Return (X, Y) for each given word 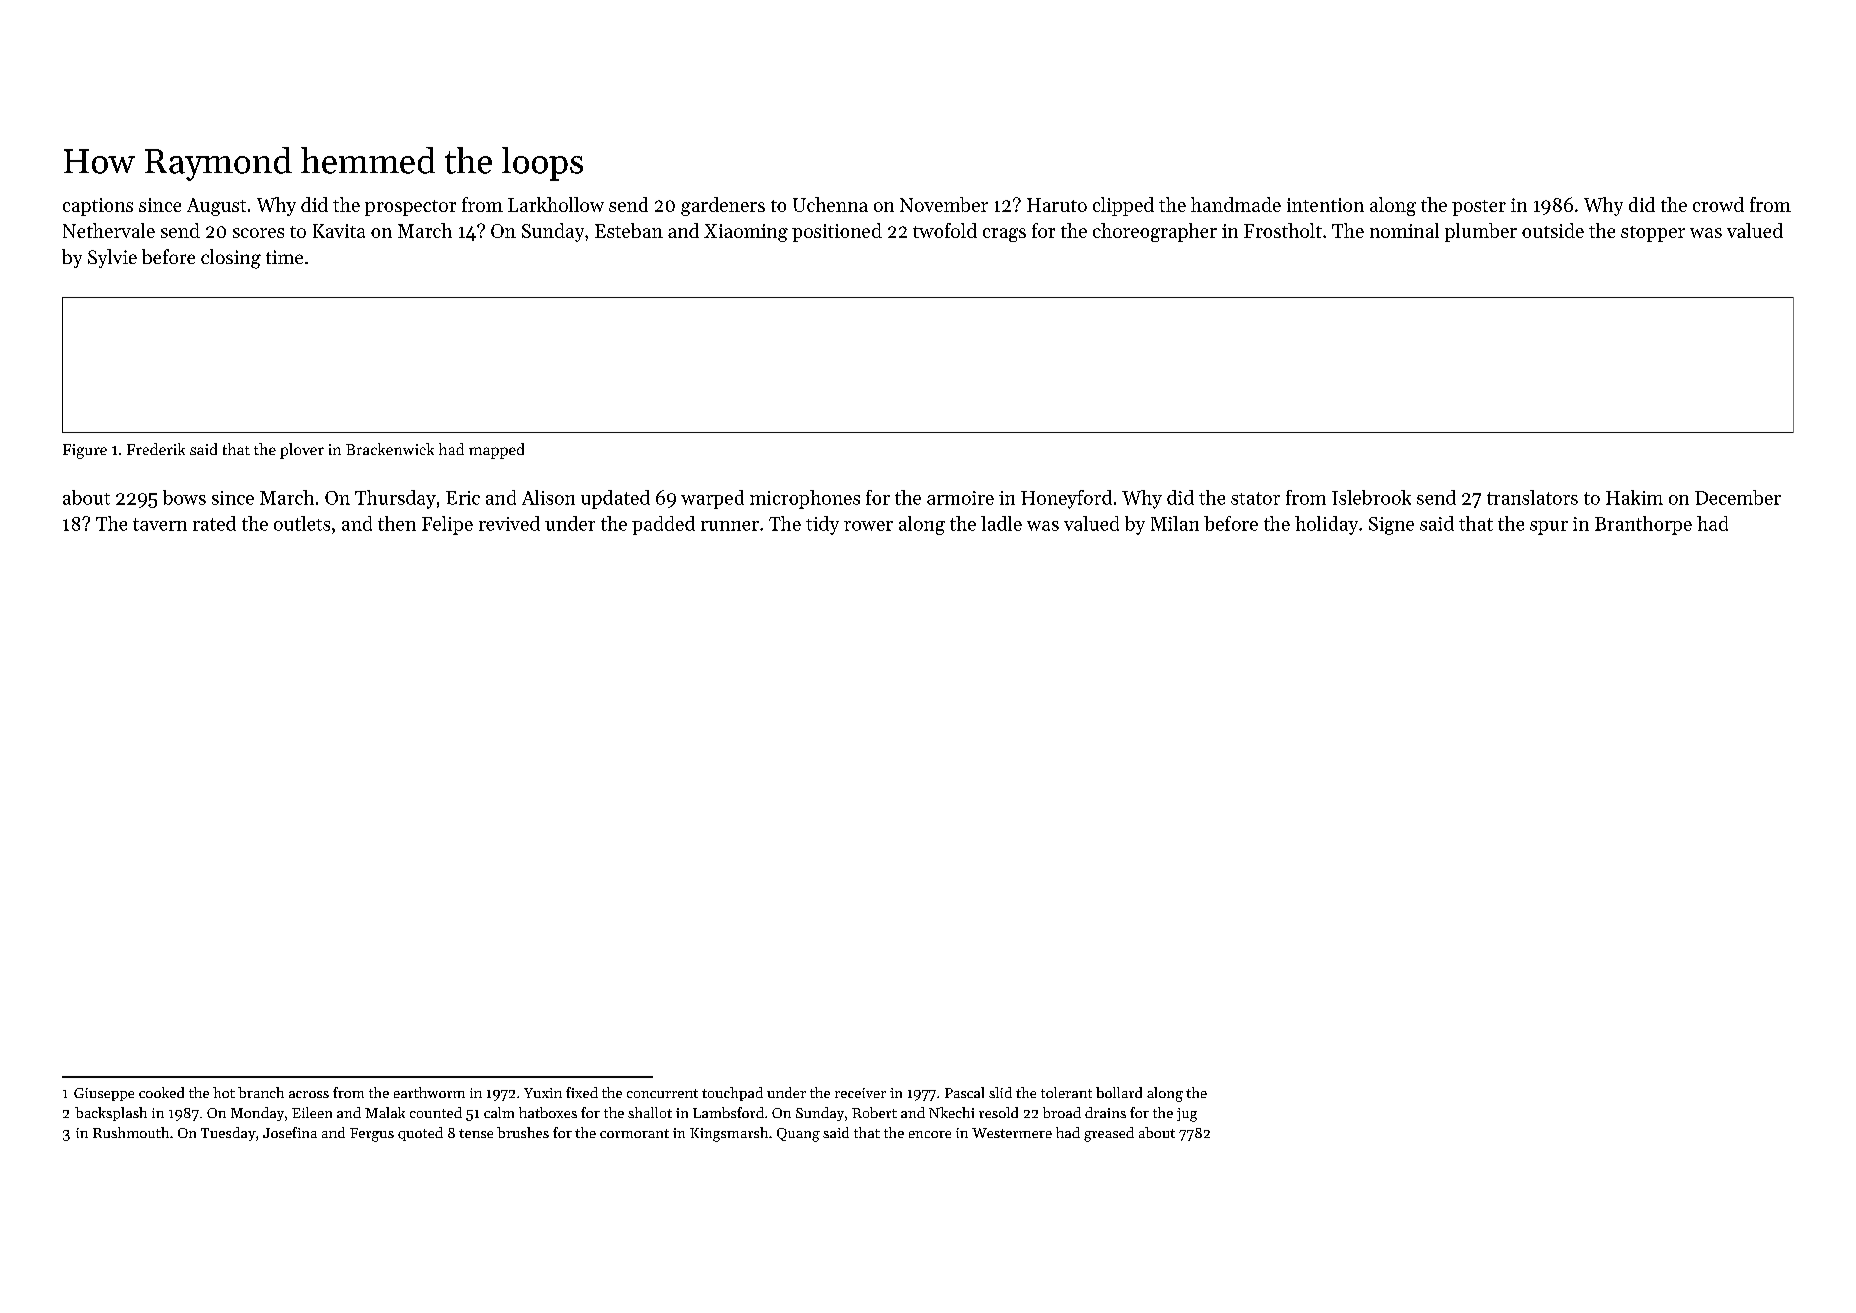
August (216, 207)
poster (1479, 208)
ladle (1001, 523)
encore (930, 1134)
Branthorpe (1643, 525)
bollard (1119, 1092)
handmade (1236, 204)
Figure (85, 451)
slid (1000, 1092)
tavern (160, 524)
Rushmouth (131, 1132)
